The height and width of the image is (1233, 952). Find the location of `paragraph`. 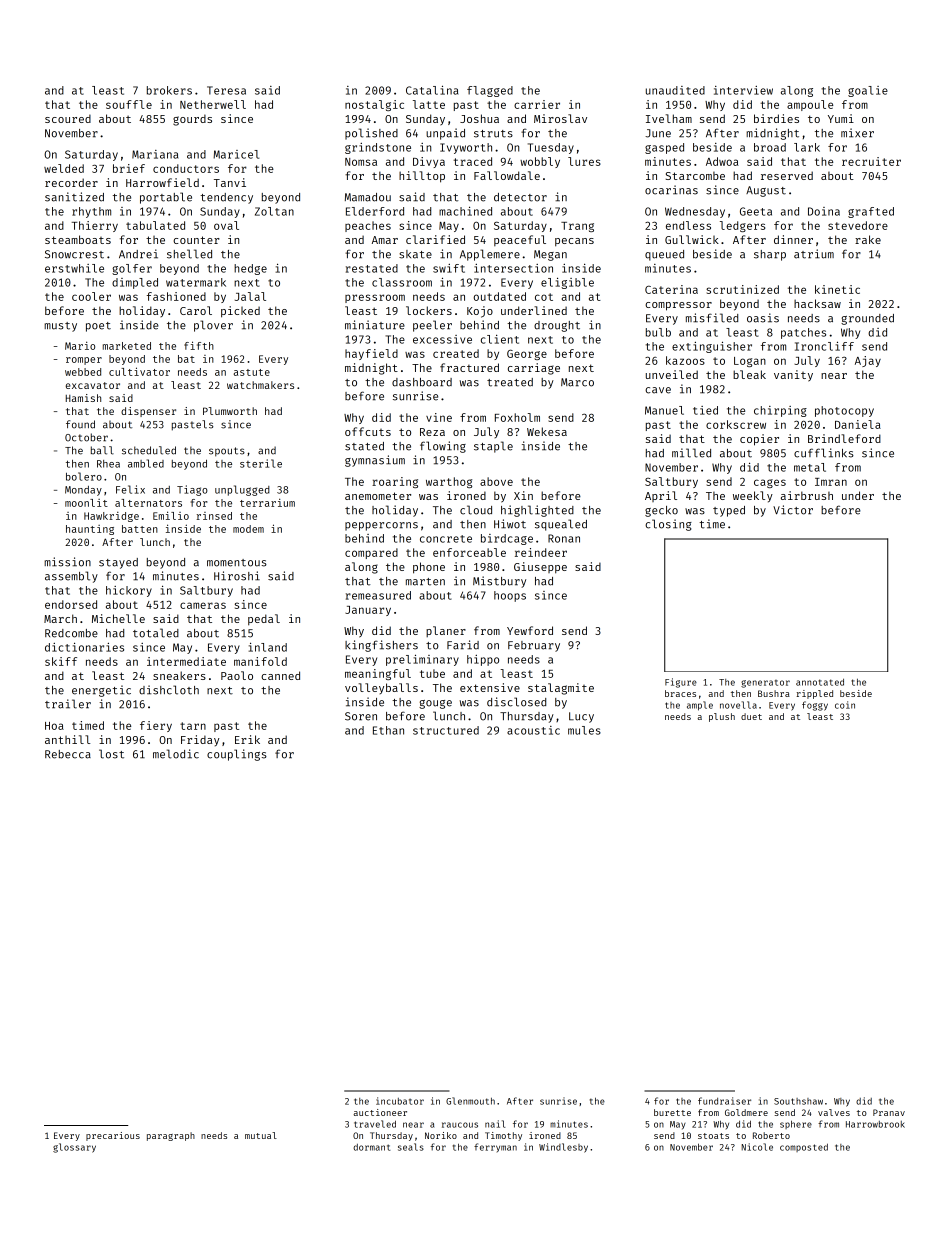

paragraph is located at coordinates (171, 1136).
